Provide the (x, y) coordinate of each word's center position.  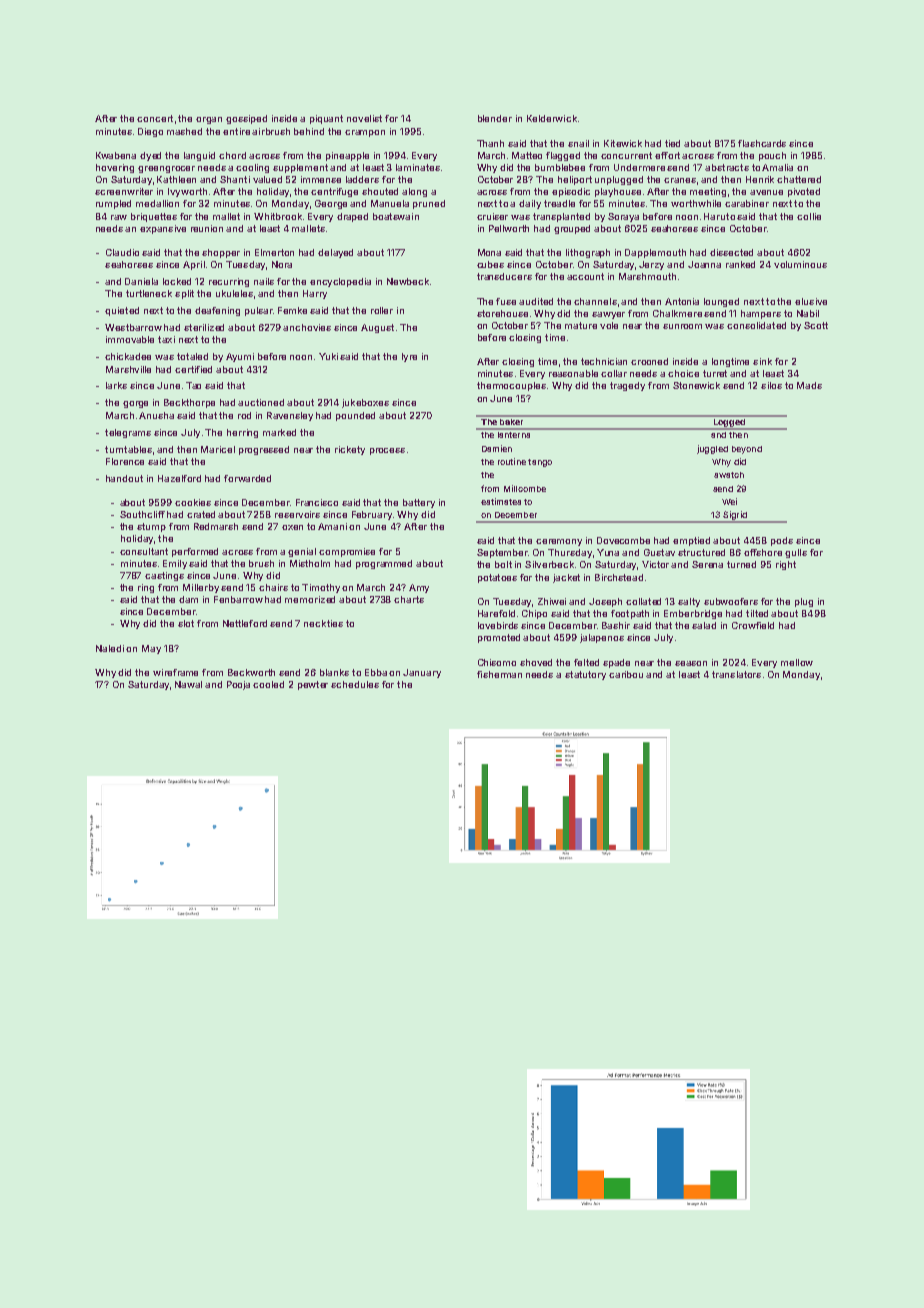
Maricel (218, 449)
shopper (221, 253)
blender (495, 118)
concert (155, 118)
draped (352, 217)
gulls (796, 553)
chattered (799, 179)
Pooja (238, 685)
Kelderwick (552, 118)
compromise (347, 552)
